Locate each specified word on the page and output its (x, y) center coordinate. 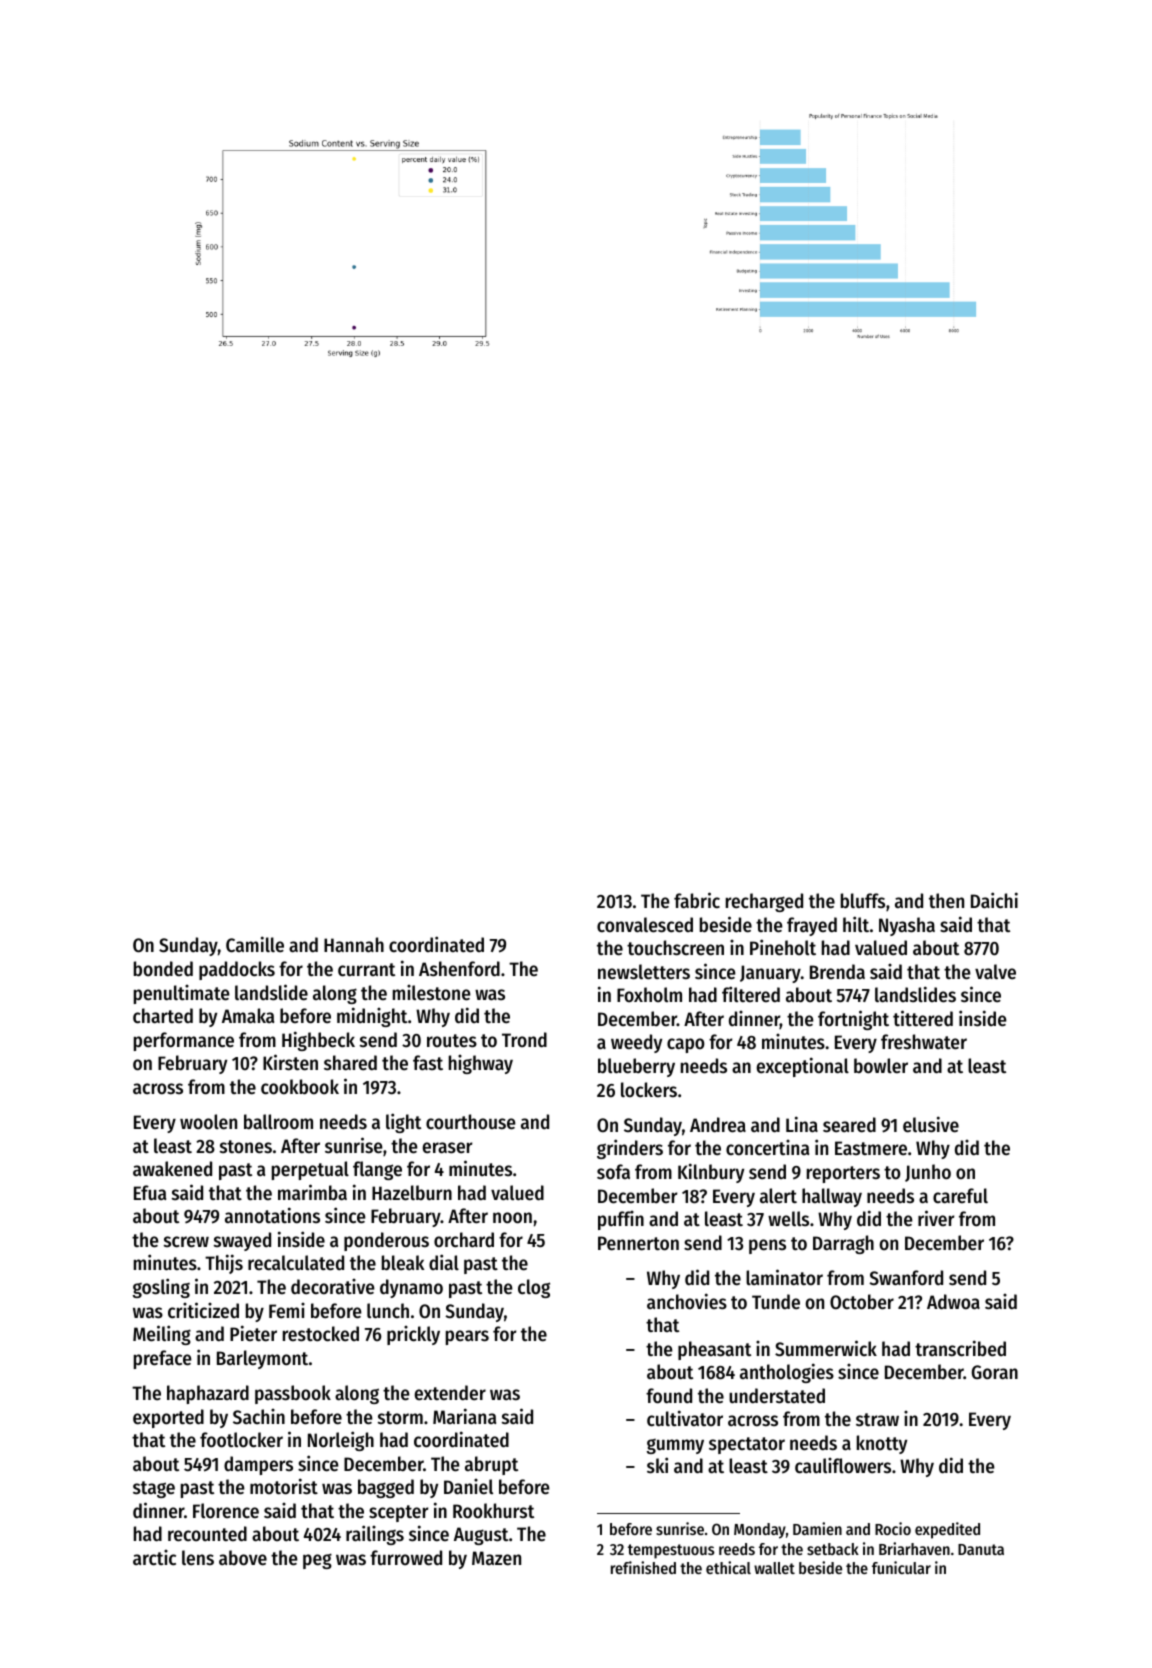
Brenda (837, 971)
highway (481, 1064)
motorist (284, 1486)
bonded (163, 969)
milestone (432, 993)
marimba (312, 1192)
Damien (817, 1528)
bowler (881, 1066)
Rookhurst (493, 1511)
